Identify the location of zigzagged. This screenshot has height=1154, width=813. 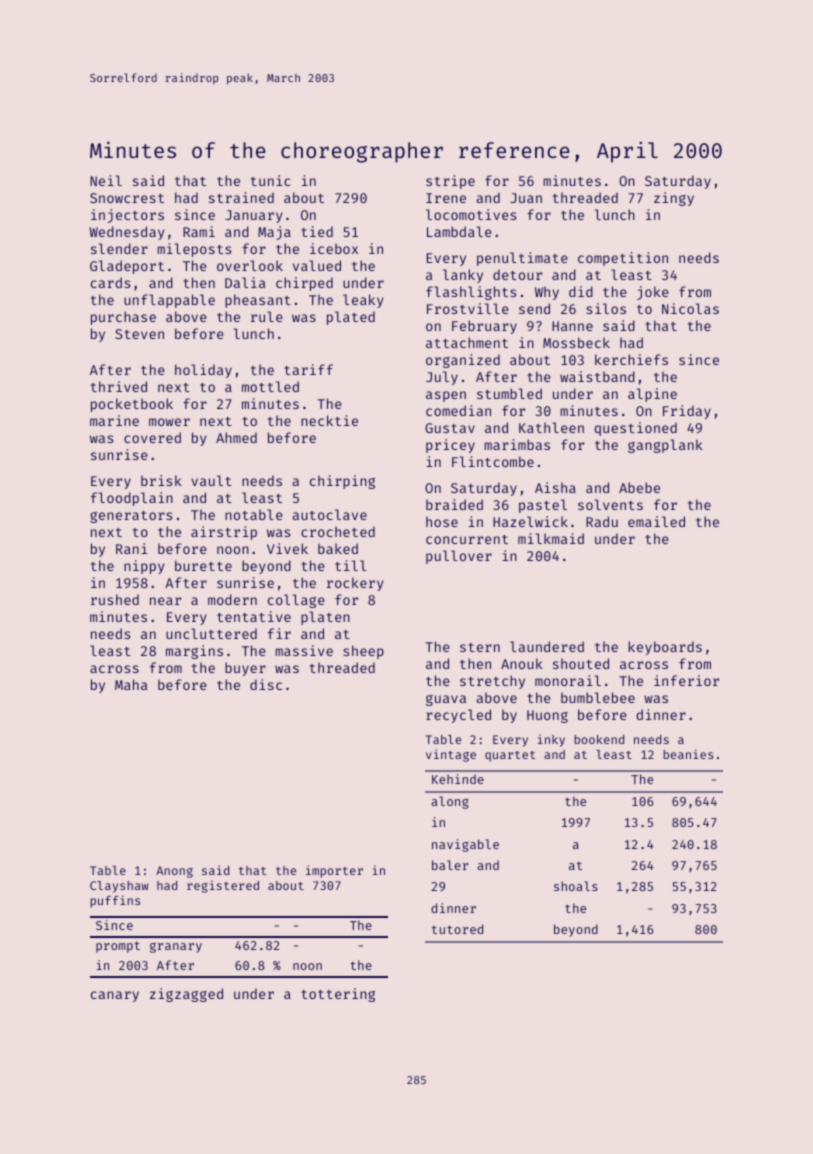
(186, 995).
